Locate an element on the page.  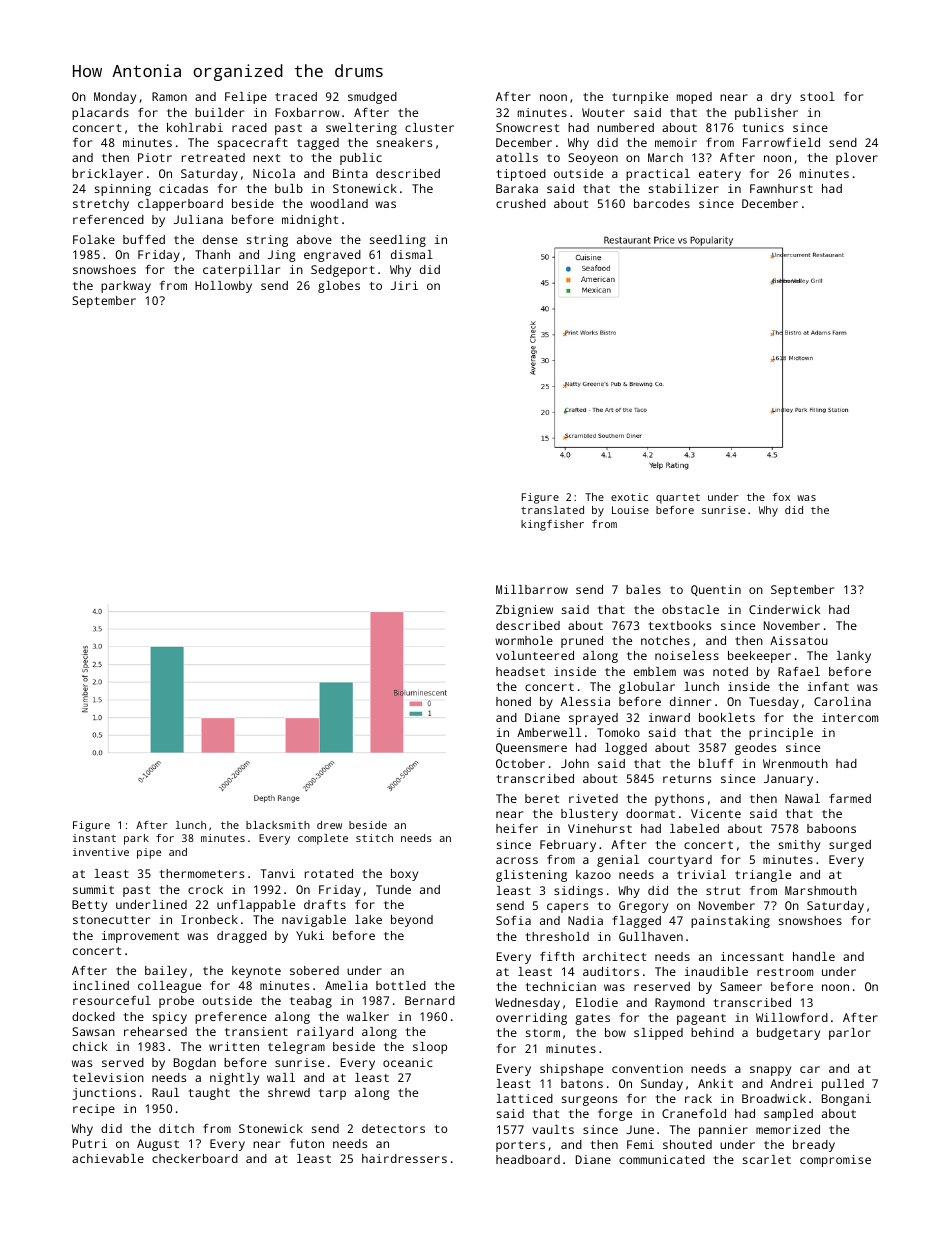
exotic is located at coordinates (629, 497).
